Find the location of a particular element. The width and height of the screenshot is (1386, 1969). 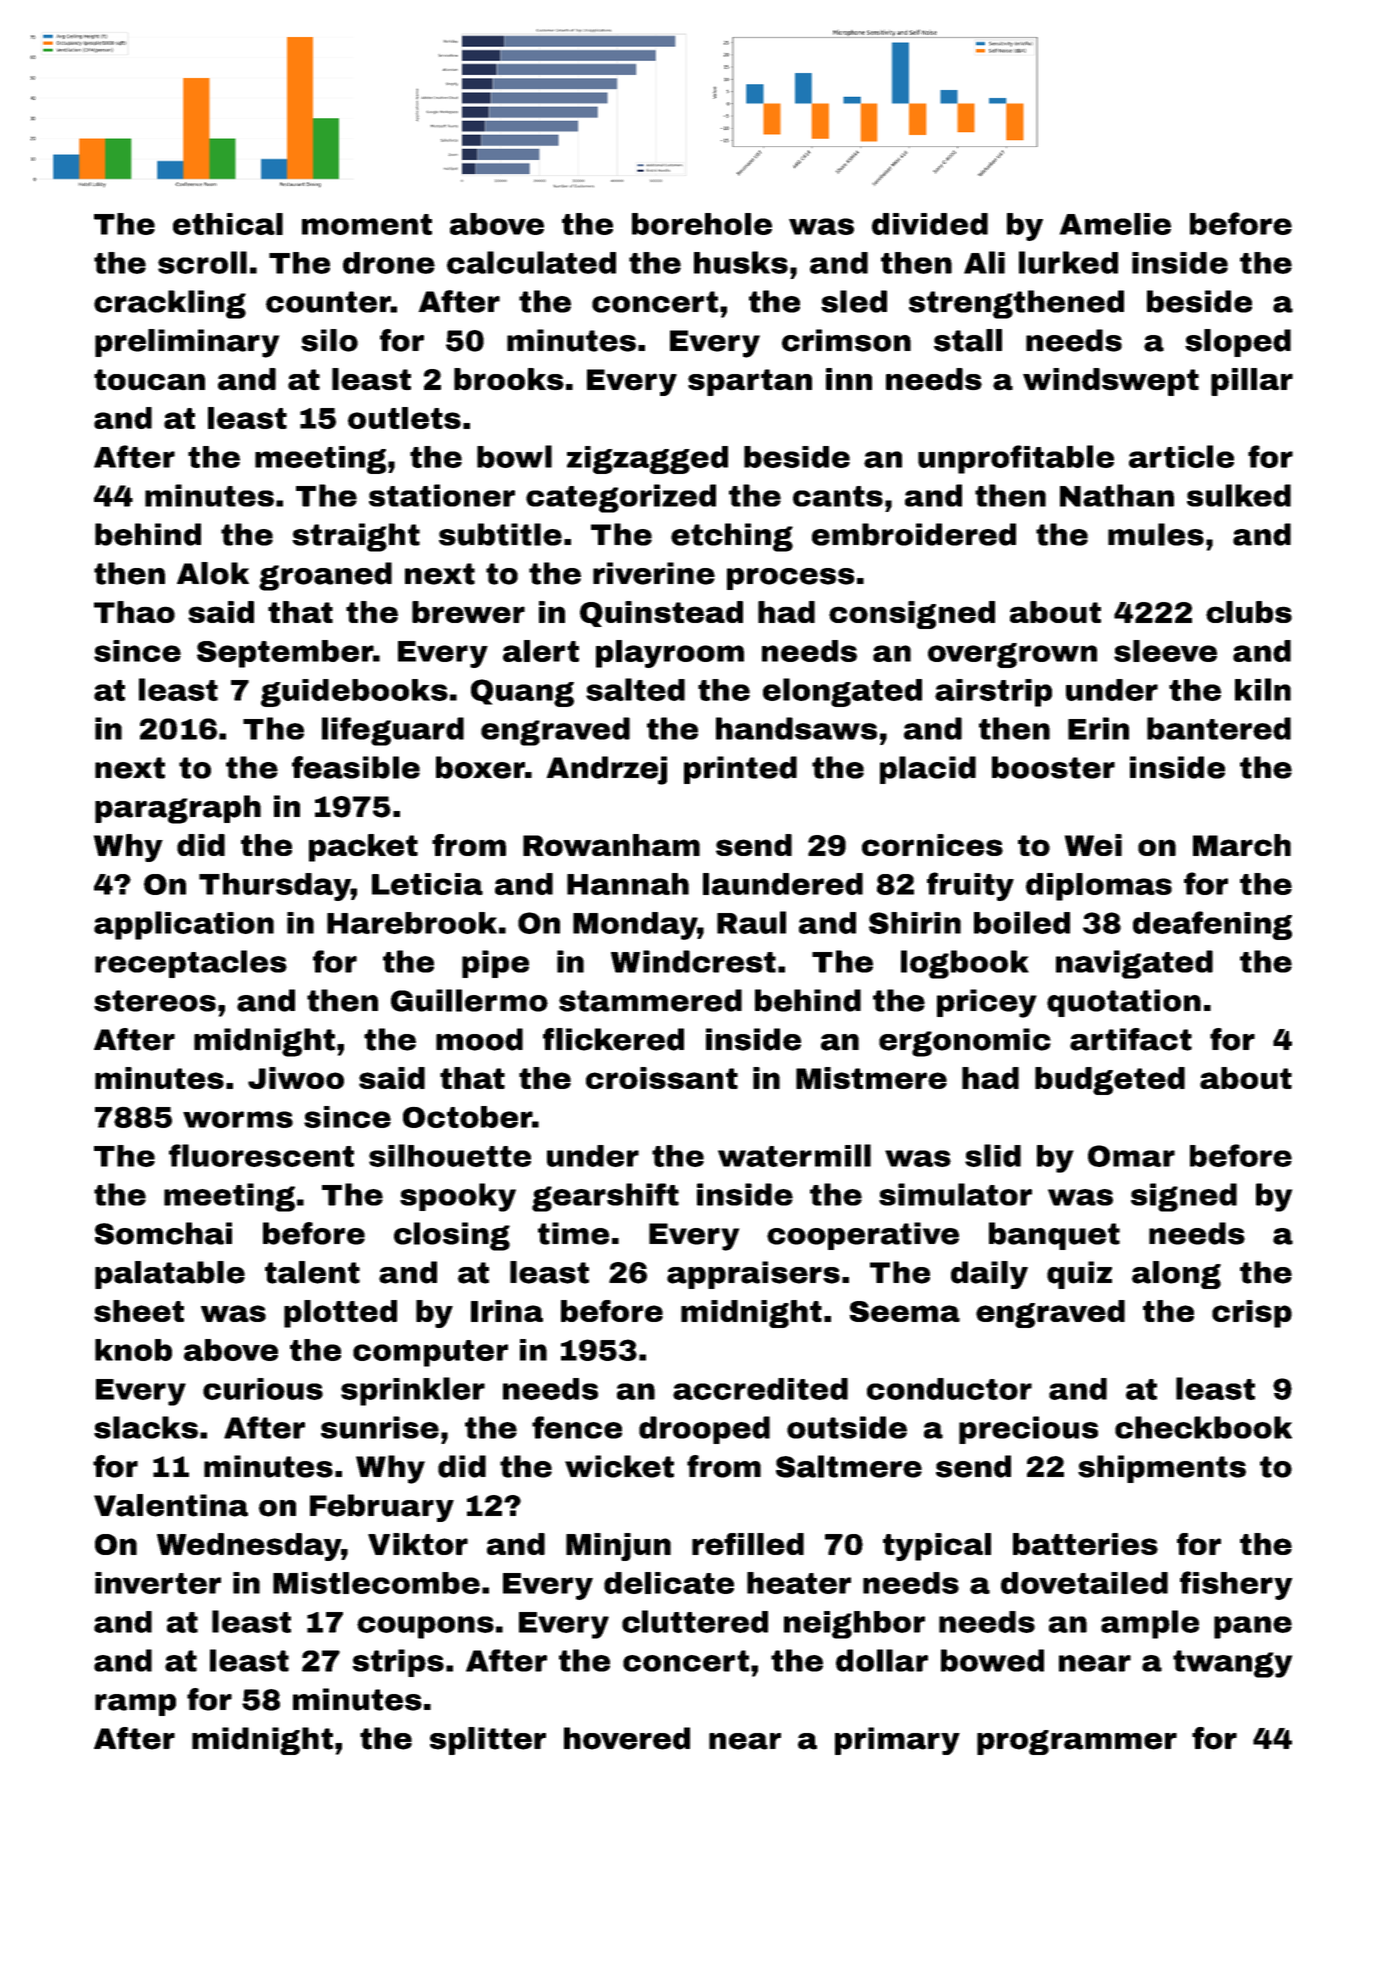

packet is located at coordinates (363, 848).
